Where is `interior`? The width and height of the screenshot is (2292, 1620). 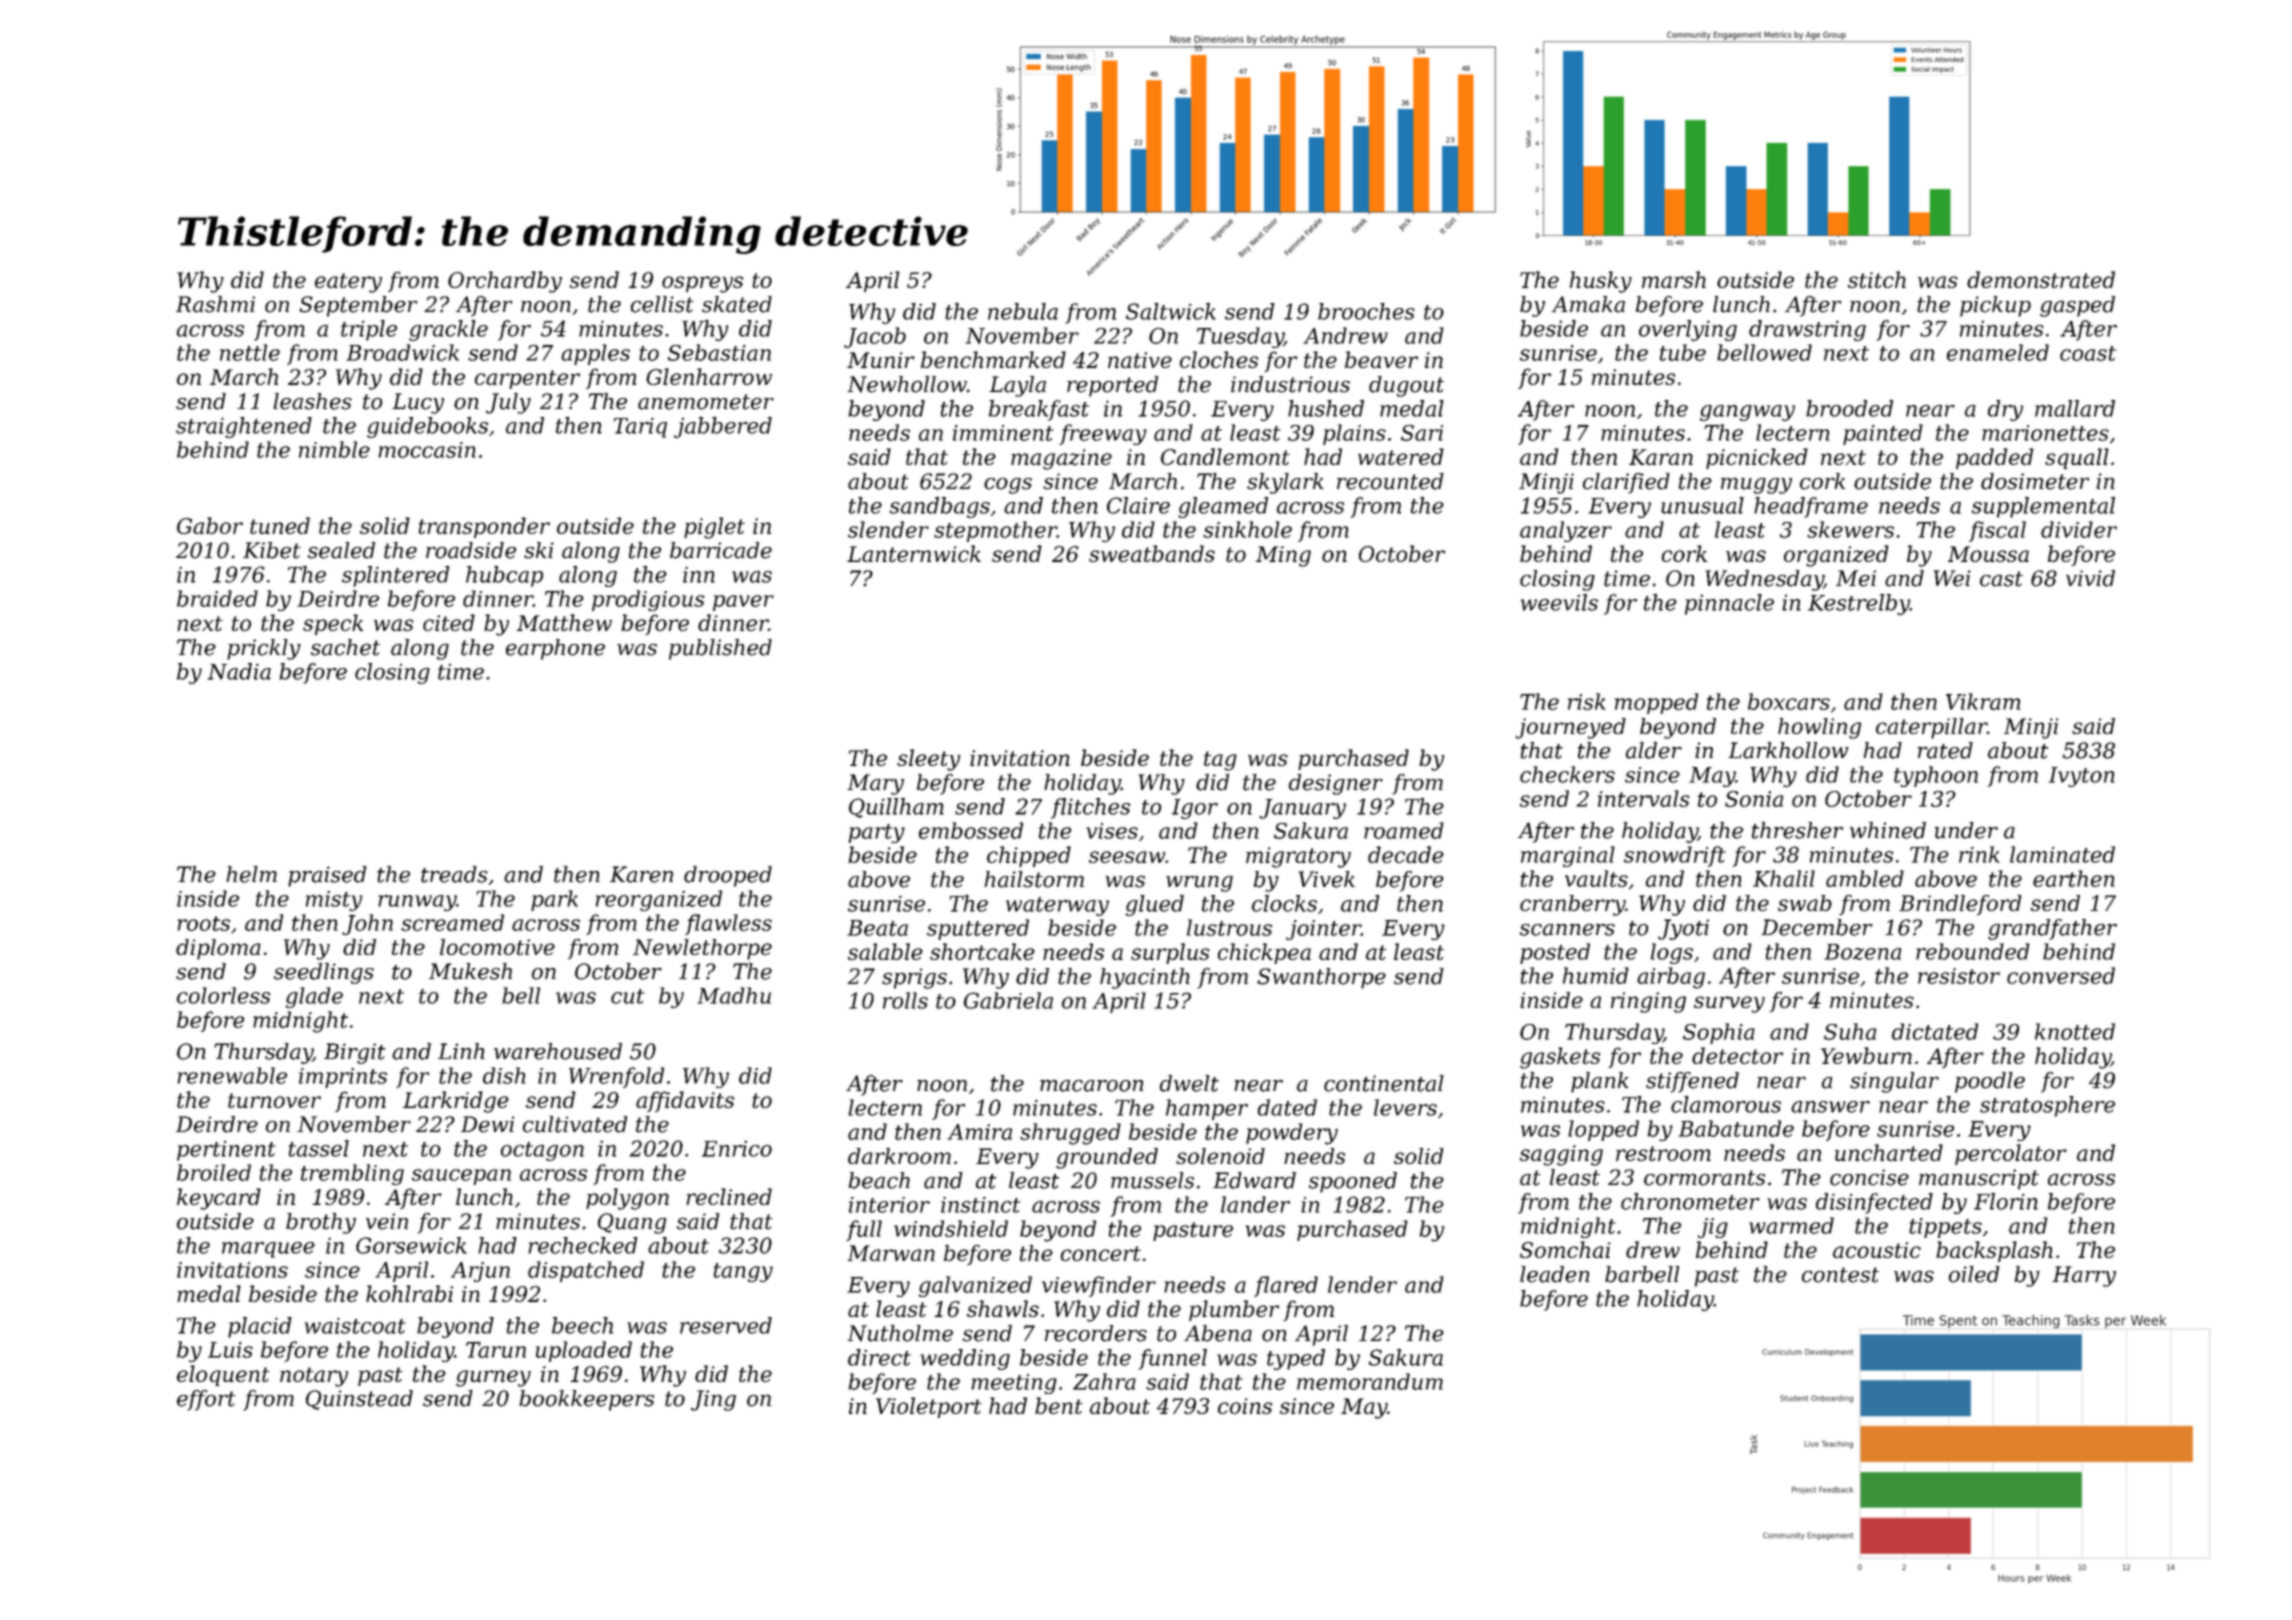 interior is located at coordinates (889, 1205).
